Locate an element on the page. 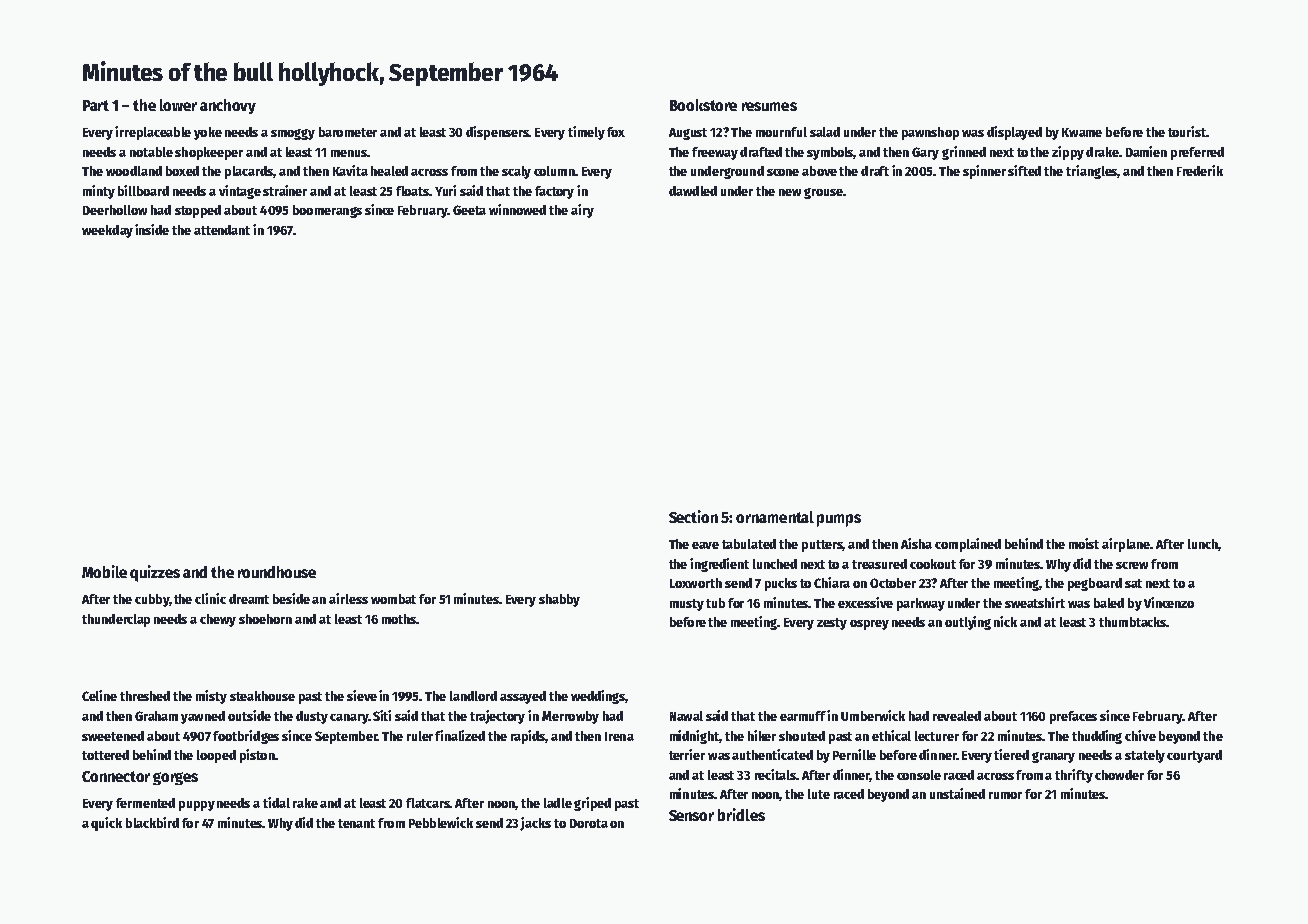  looped is located at coordinates (216, 756).
